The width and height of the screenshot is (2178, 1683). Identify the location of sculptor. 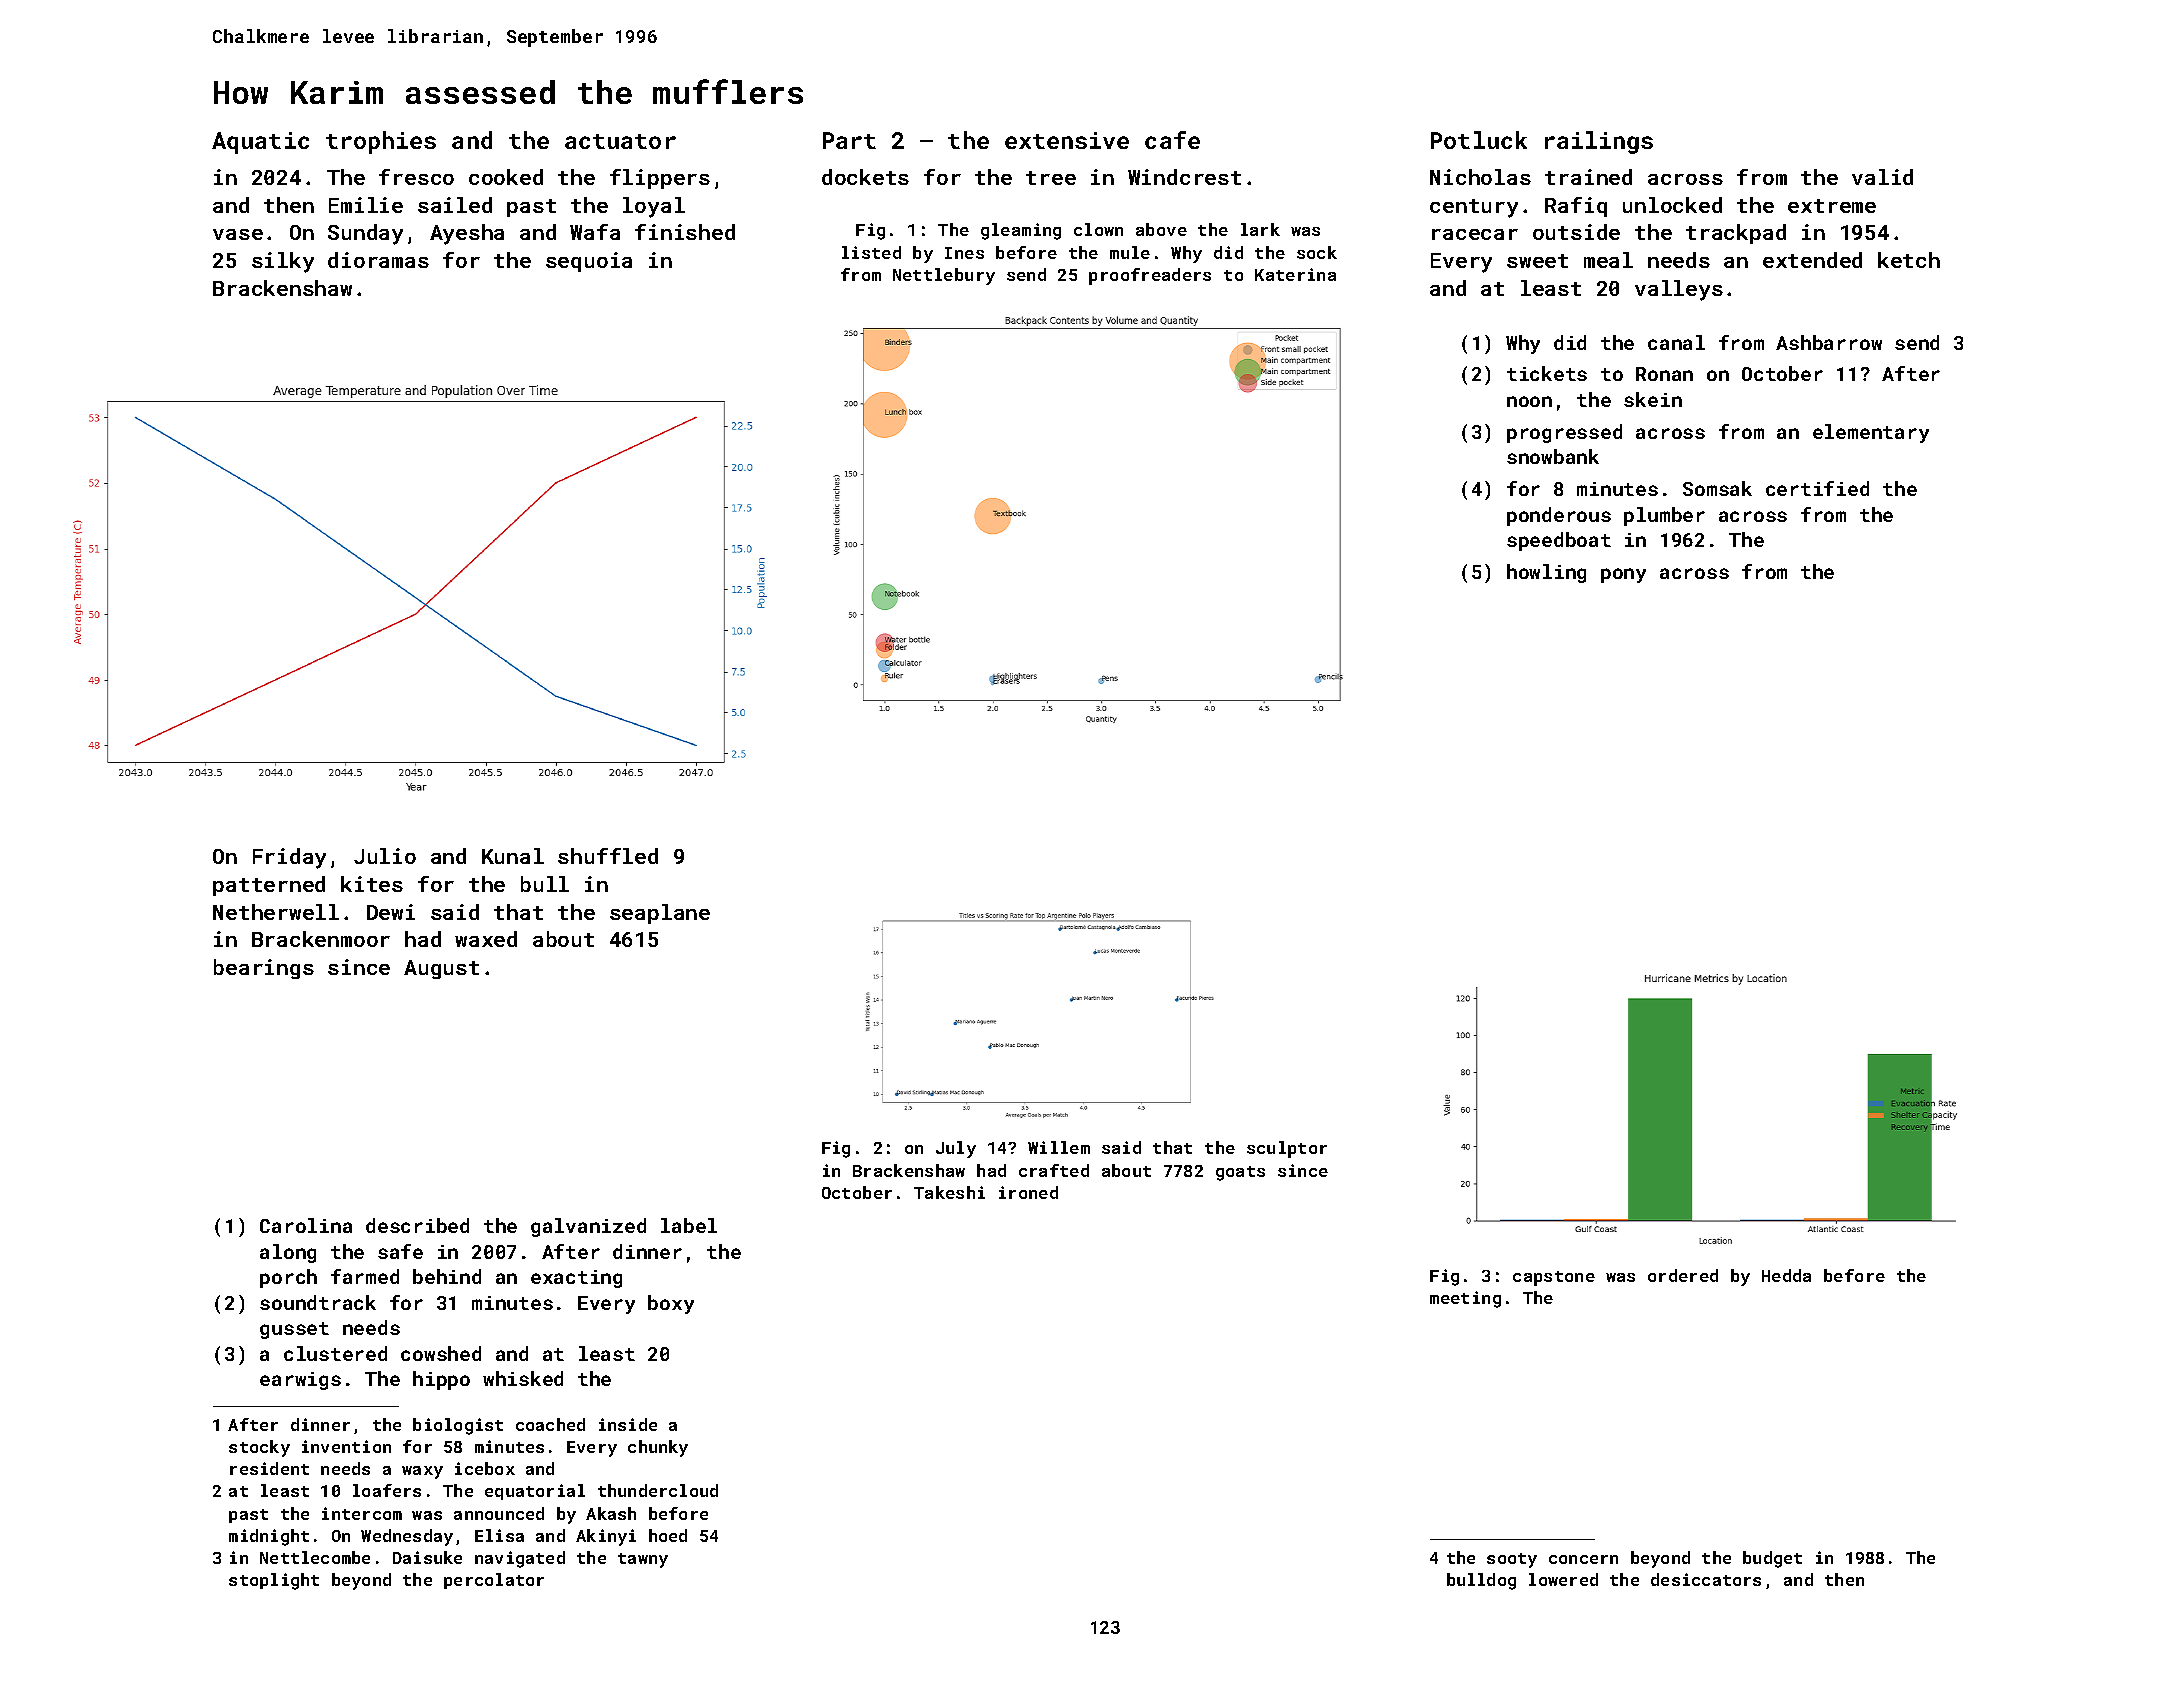
(1287, 1149).
